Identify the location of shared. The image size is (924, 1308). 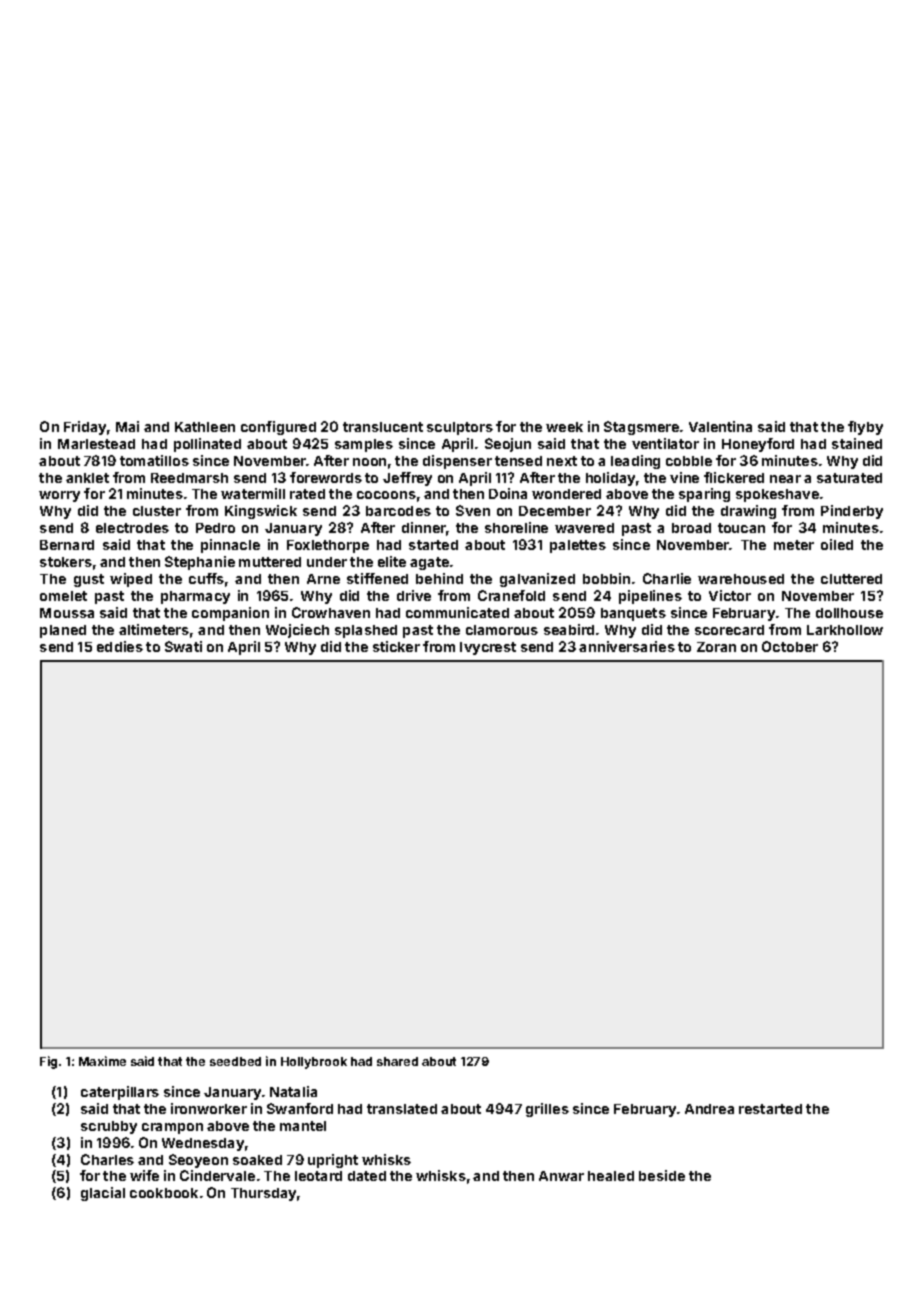
(397, 1061).
